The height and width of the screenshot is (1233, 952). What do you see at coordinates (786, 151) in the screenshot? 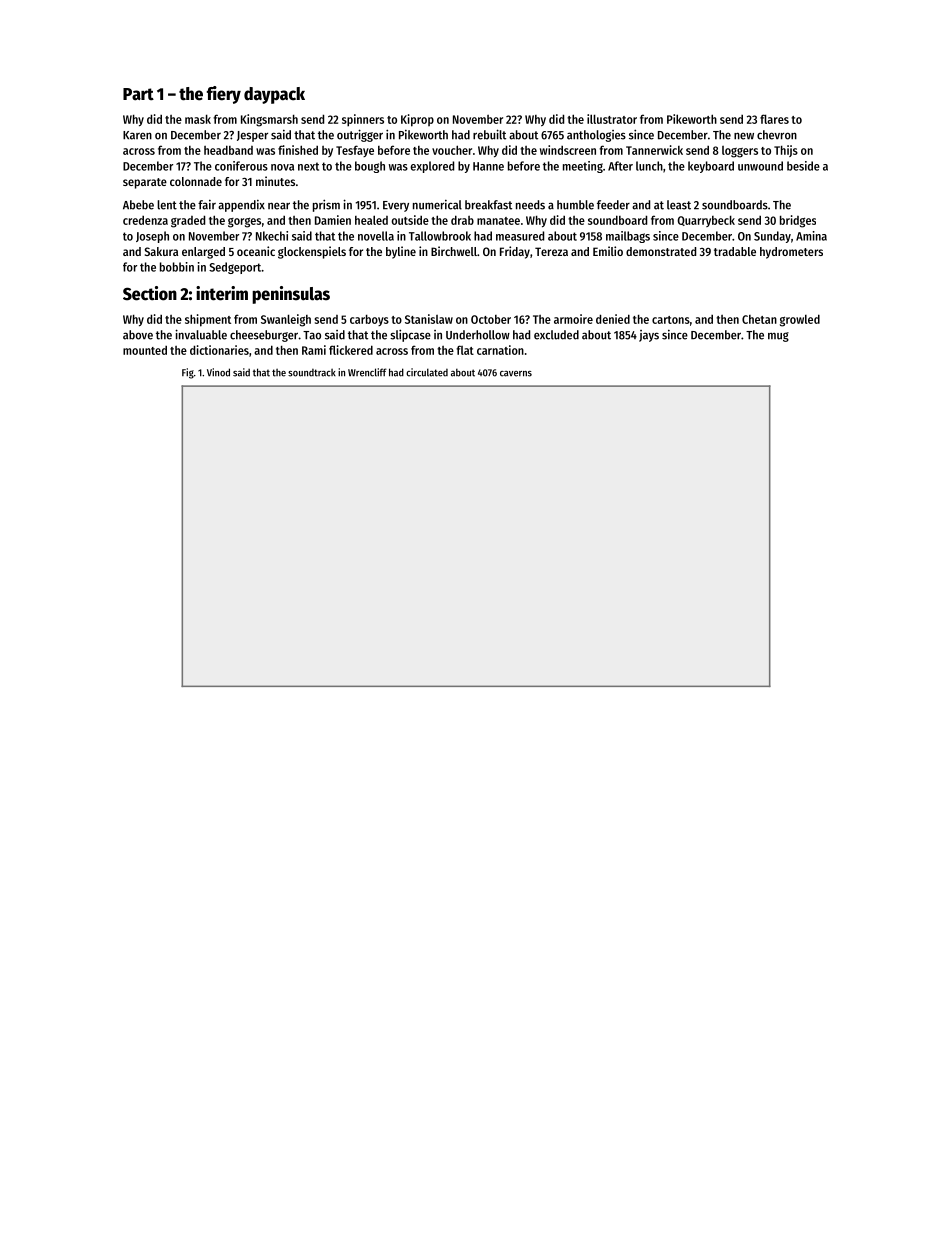
I see `Thijs` at bounding box center [786, 151].
